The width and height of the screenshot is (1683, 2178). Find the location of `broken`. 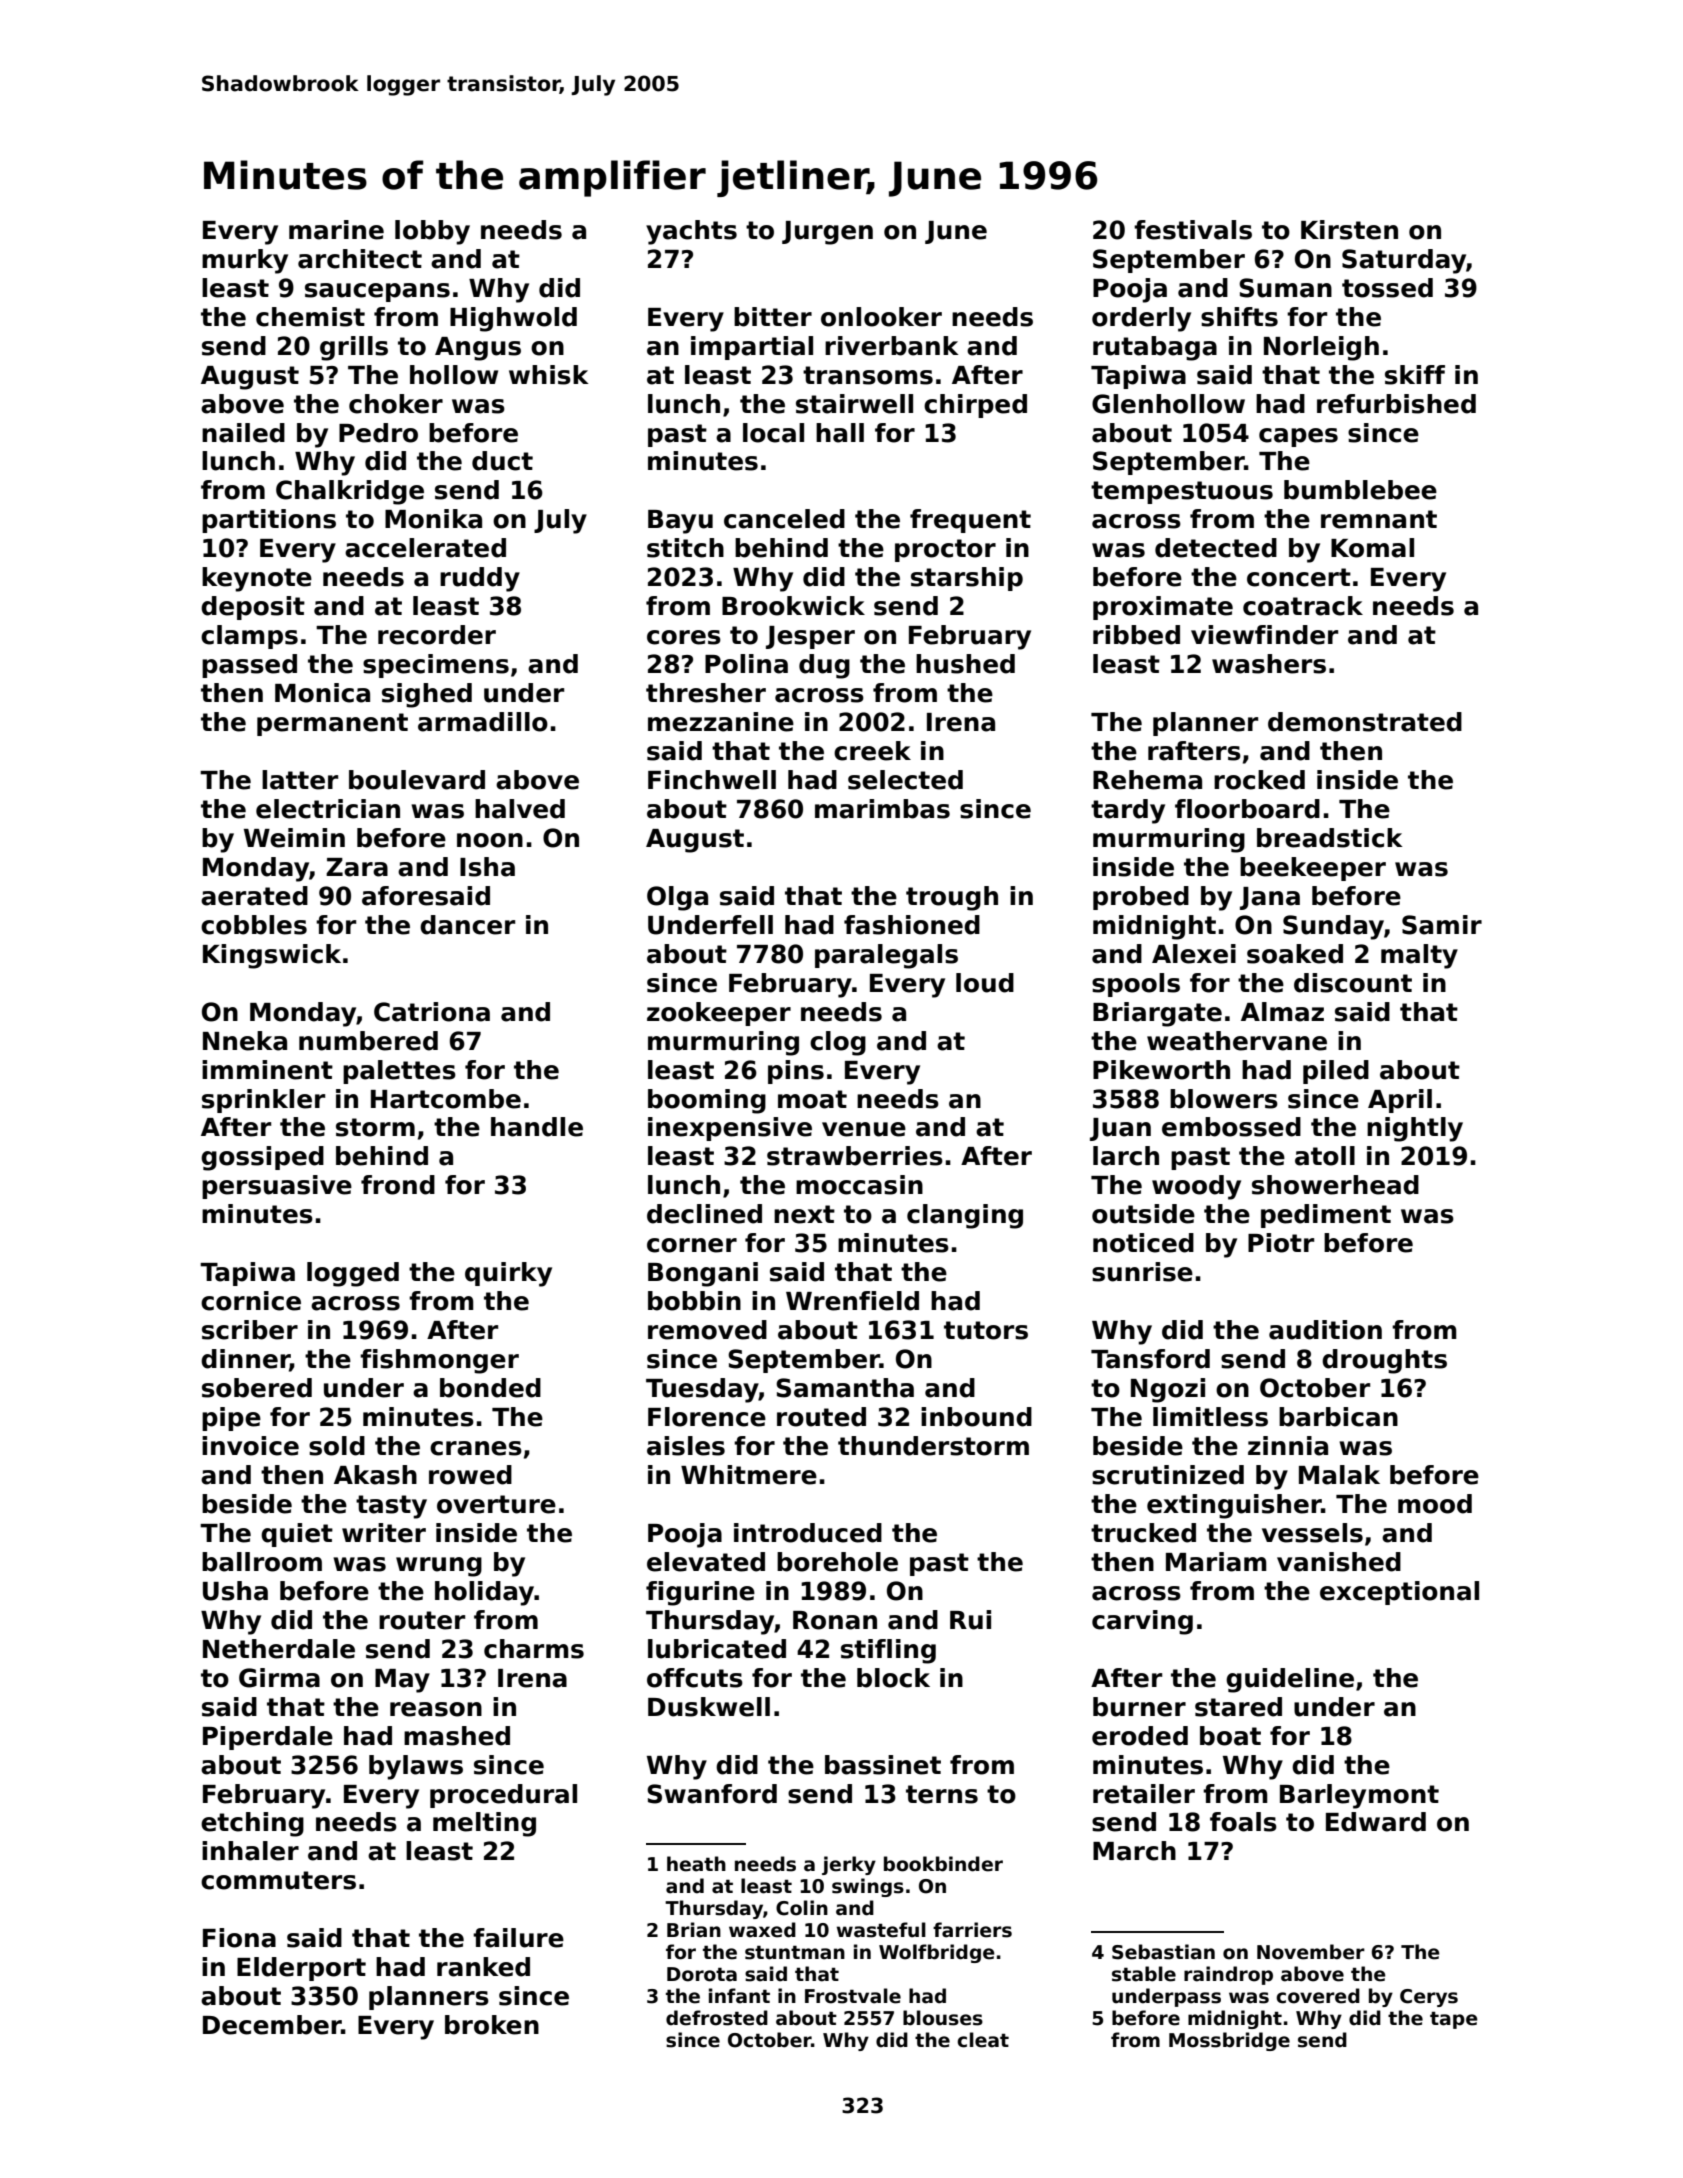

broken is located at coordinates (492, 2025).
